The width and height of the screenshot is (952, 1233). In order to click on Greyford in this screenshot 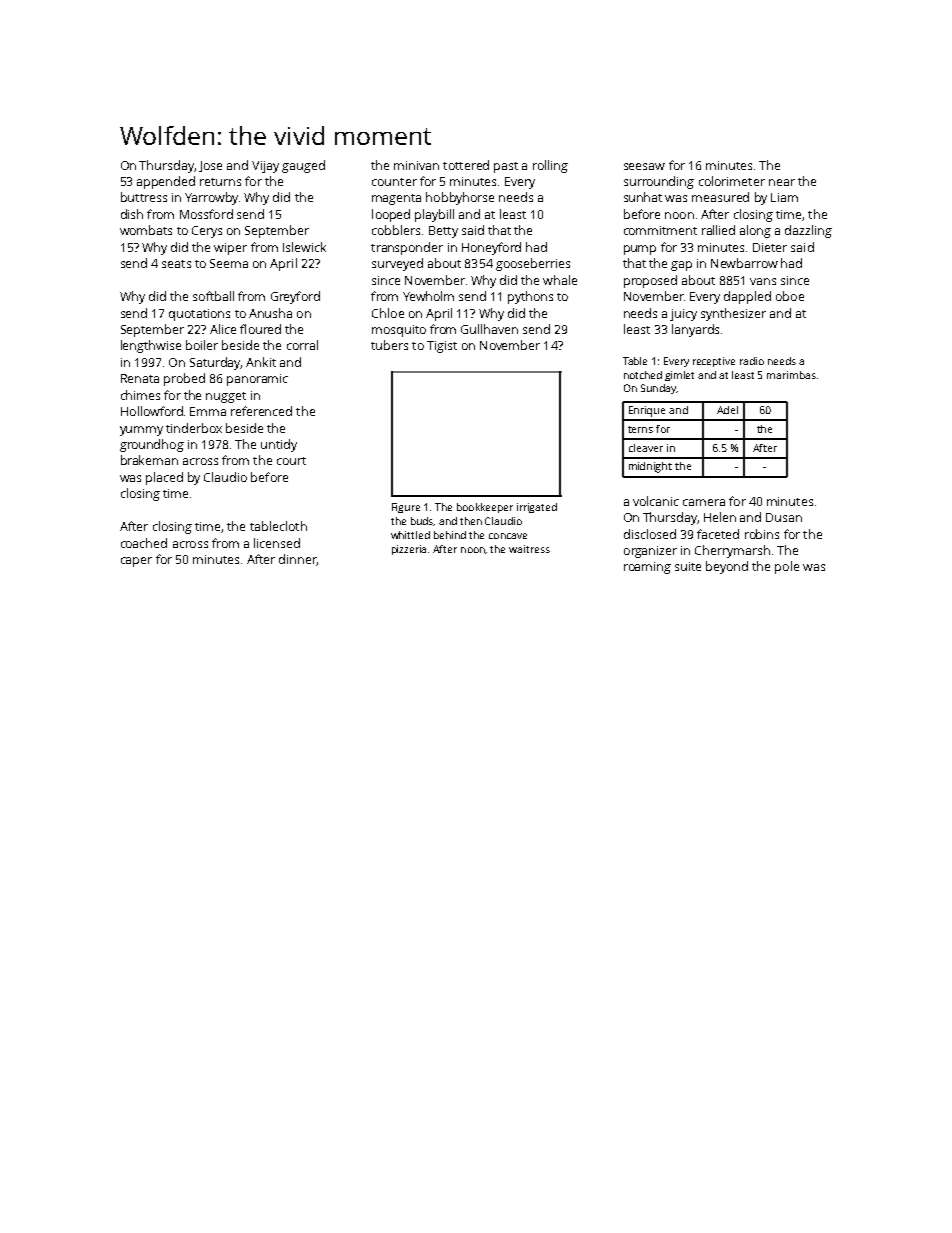, I will do `click(295, 297)`.
